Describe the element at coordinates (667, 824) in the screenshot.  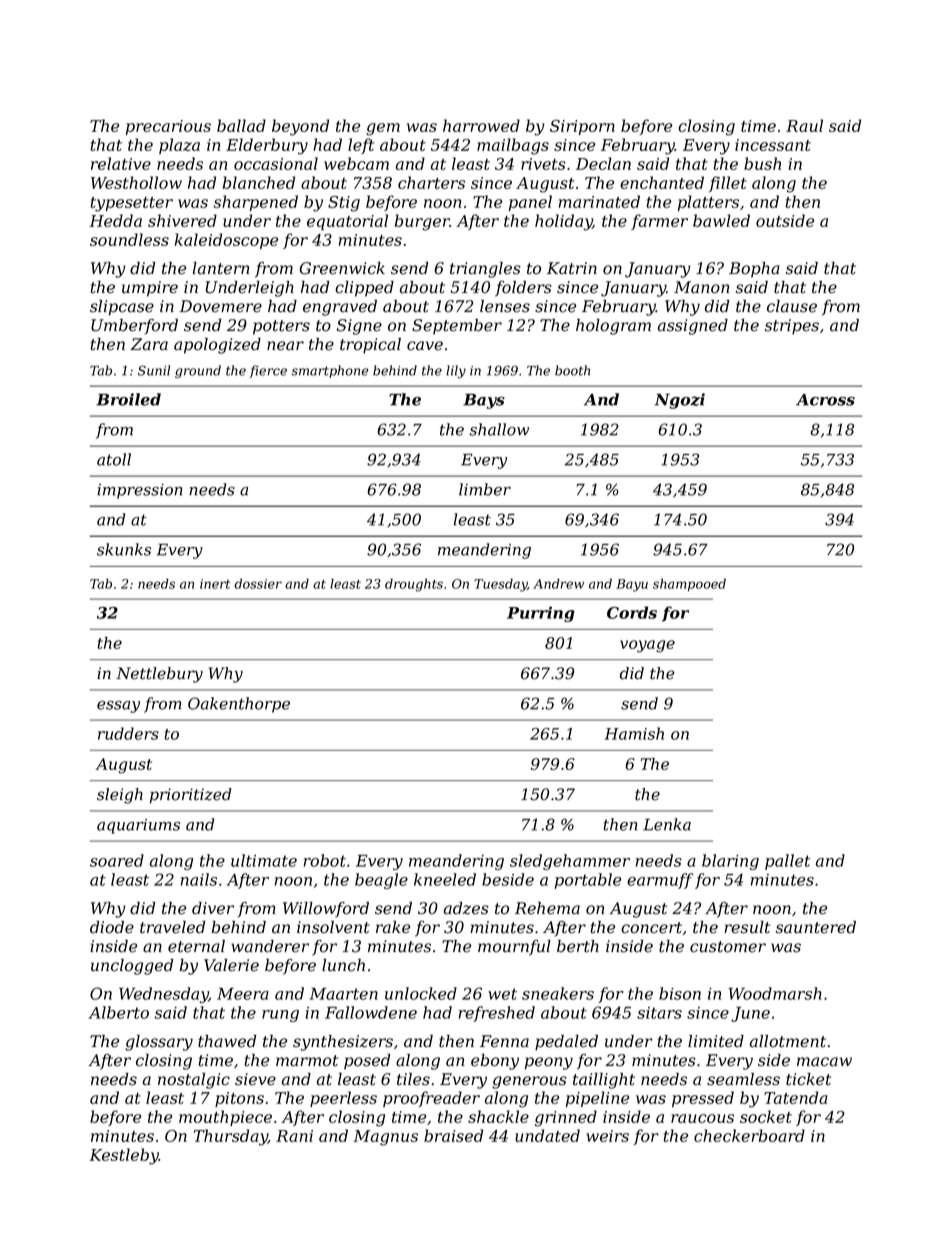
I see `Lenka` at that location.
